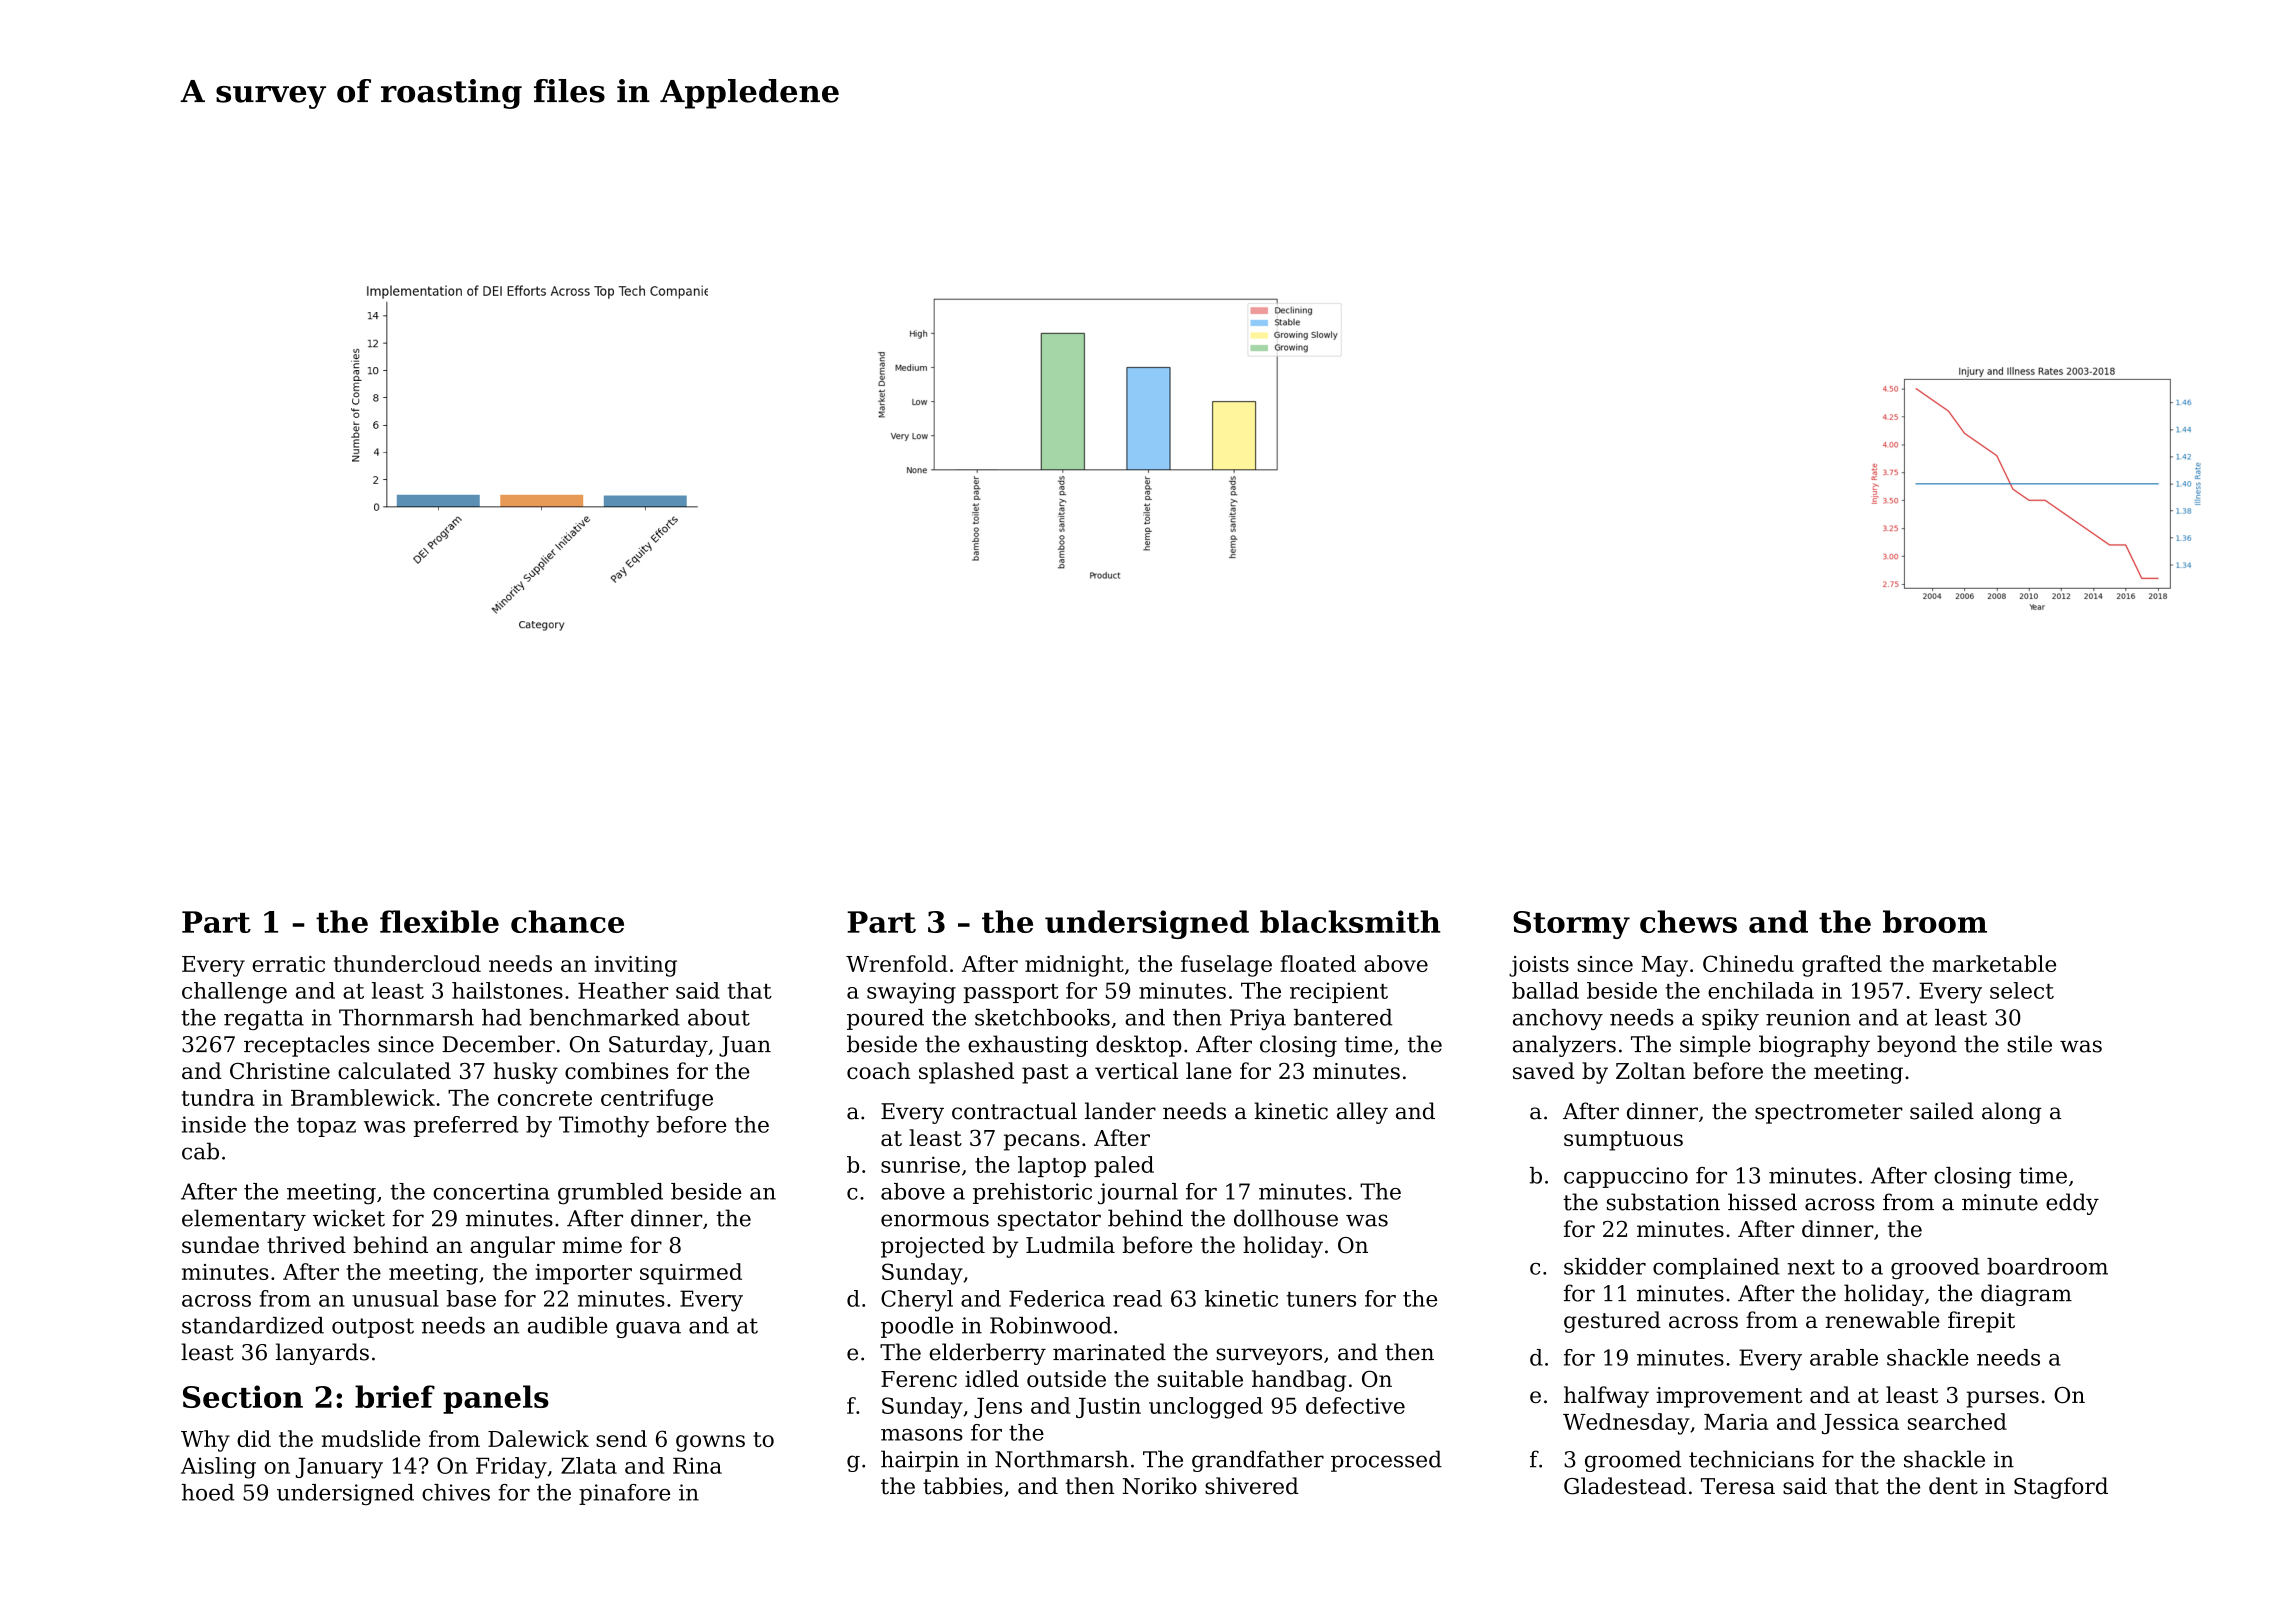 This screenshot has height=1620, width=2292. Describe the element at coordinates (1339, 992) in the screenshot. I see `recipient` at that location.
